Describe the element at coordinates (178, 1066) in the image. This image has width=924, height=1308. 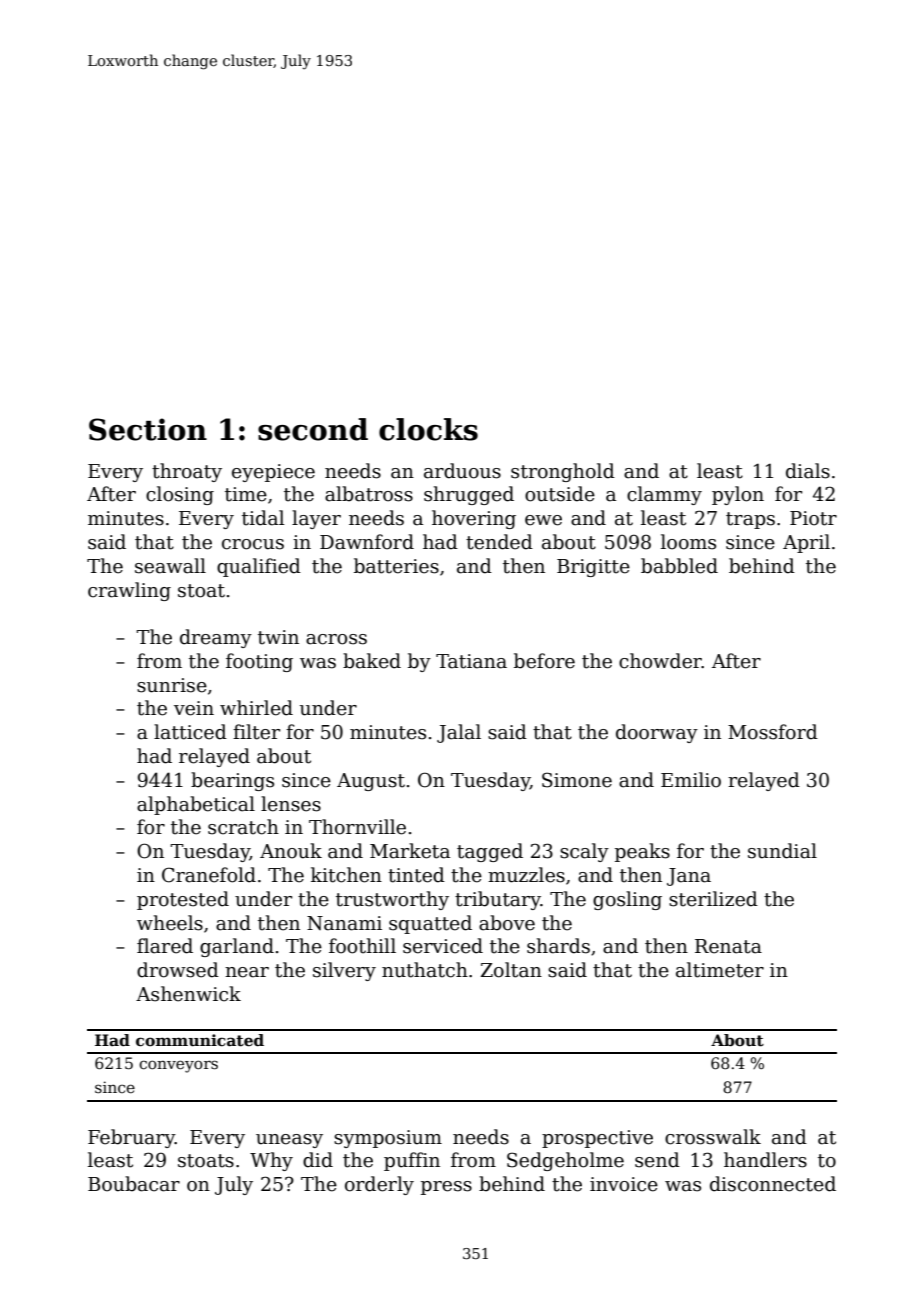
I see `conveyors` at that location.
